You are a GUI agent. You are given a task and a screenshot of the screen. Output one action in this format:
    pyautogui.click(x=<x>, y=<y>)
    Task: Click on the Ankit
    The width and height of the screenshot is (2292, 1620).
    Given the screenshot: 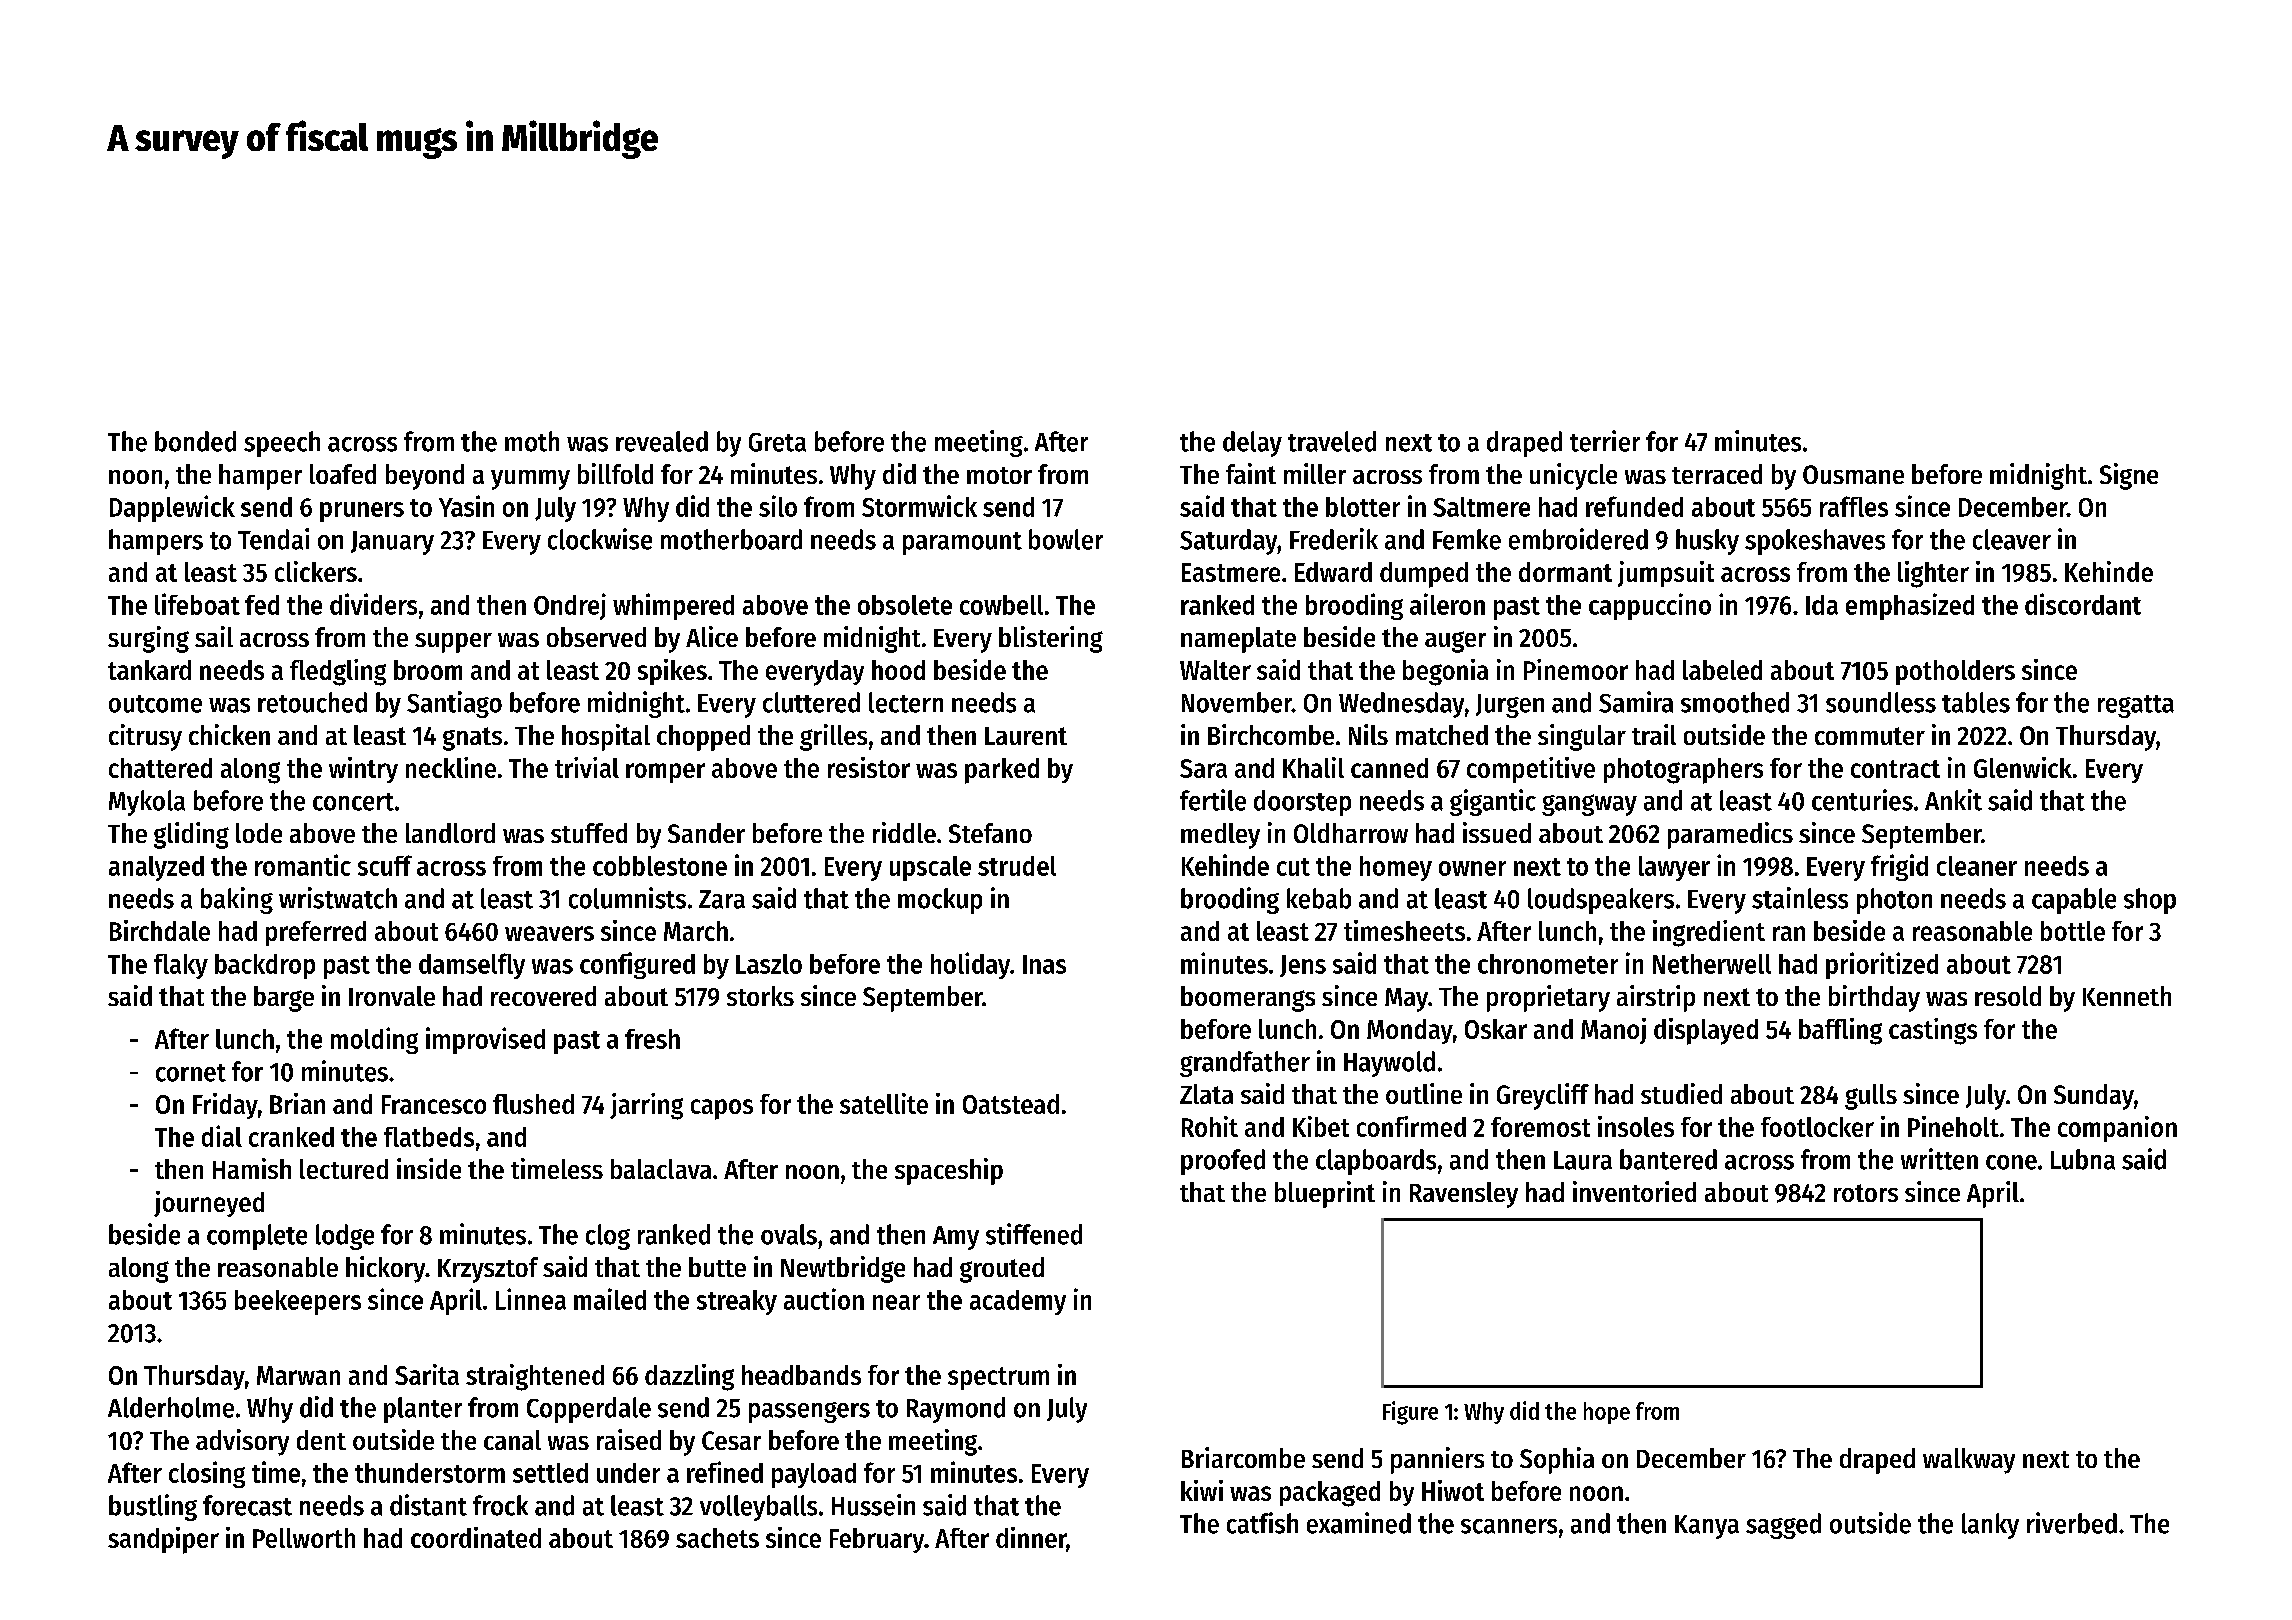 What is the action you would take?
    pyautogui.click(x=1953, y=800)
